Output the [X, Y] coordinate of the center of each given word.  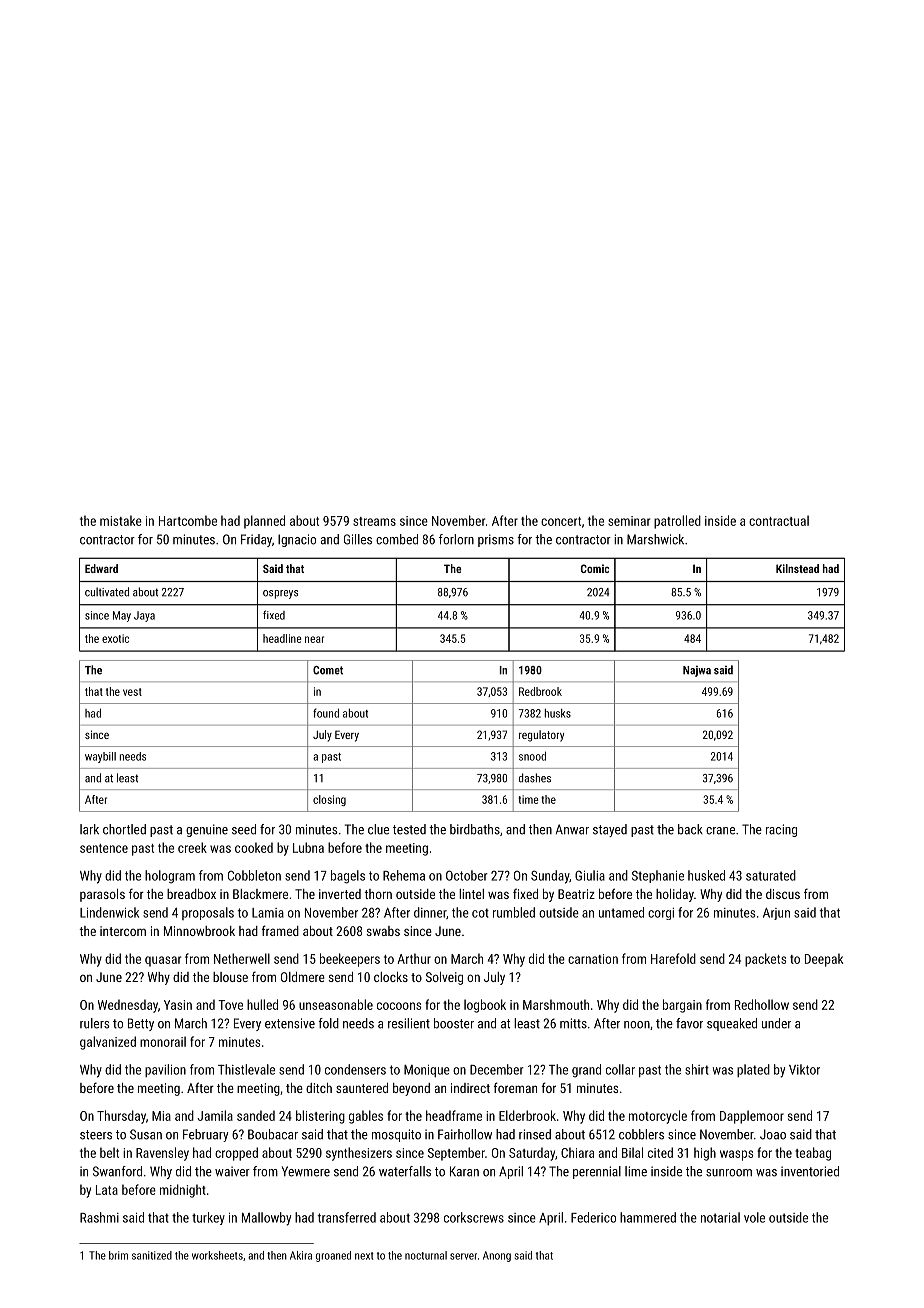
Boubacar [273, 1134]
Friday [256, 540]
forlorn [456, 539]
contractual [779, 520]
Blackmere [260, 894]
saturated [771, 875]
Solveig [444, 978]
